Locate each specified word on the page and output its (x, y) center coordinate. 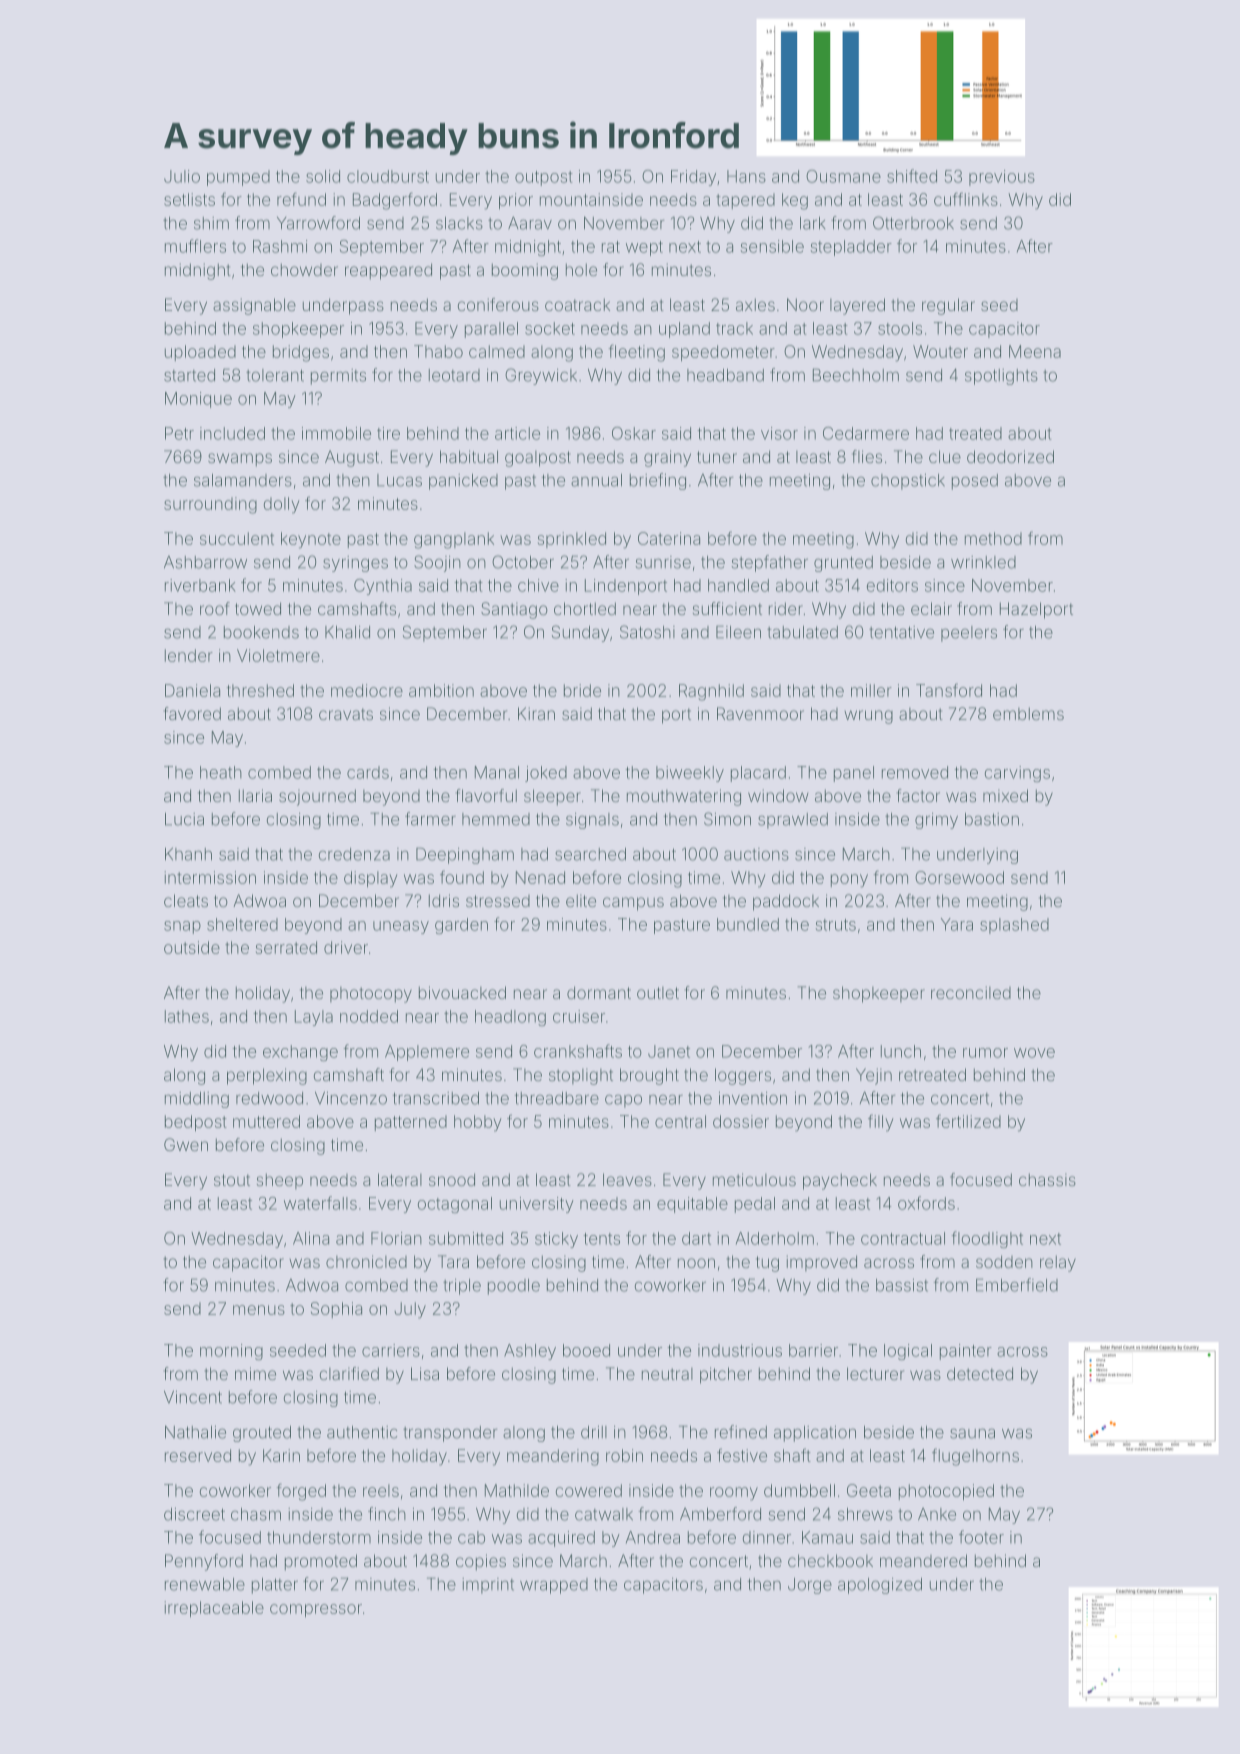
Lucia (184, 819)
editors (892, 585)
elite (581, 900)
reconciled (971, 992)
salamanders (243, 480)
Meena (1035, 351)
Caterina (669, 538)
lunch (901, 1051)
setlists (189, 199)
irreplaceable (214, 1609)
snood (452, 1179)
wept (644, 248)
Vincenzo (351, 1098)
